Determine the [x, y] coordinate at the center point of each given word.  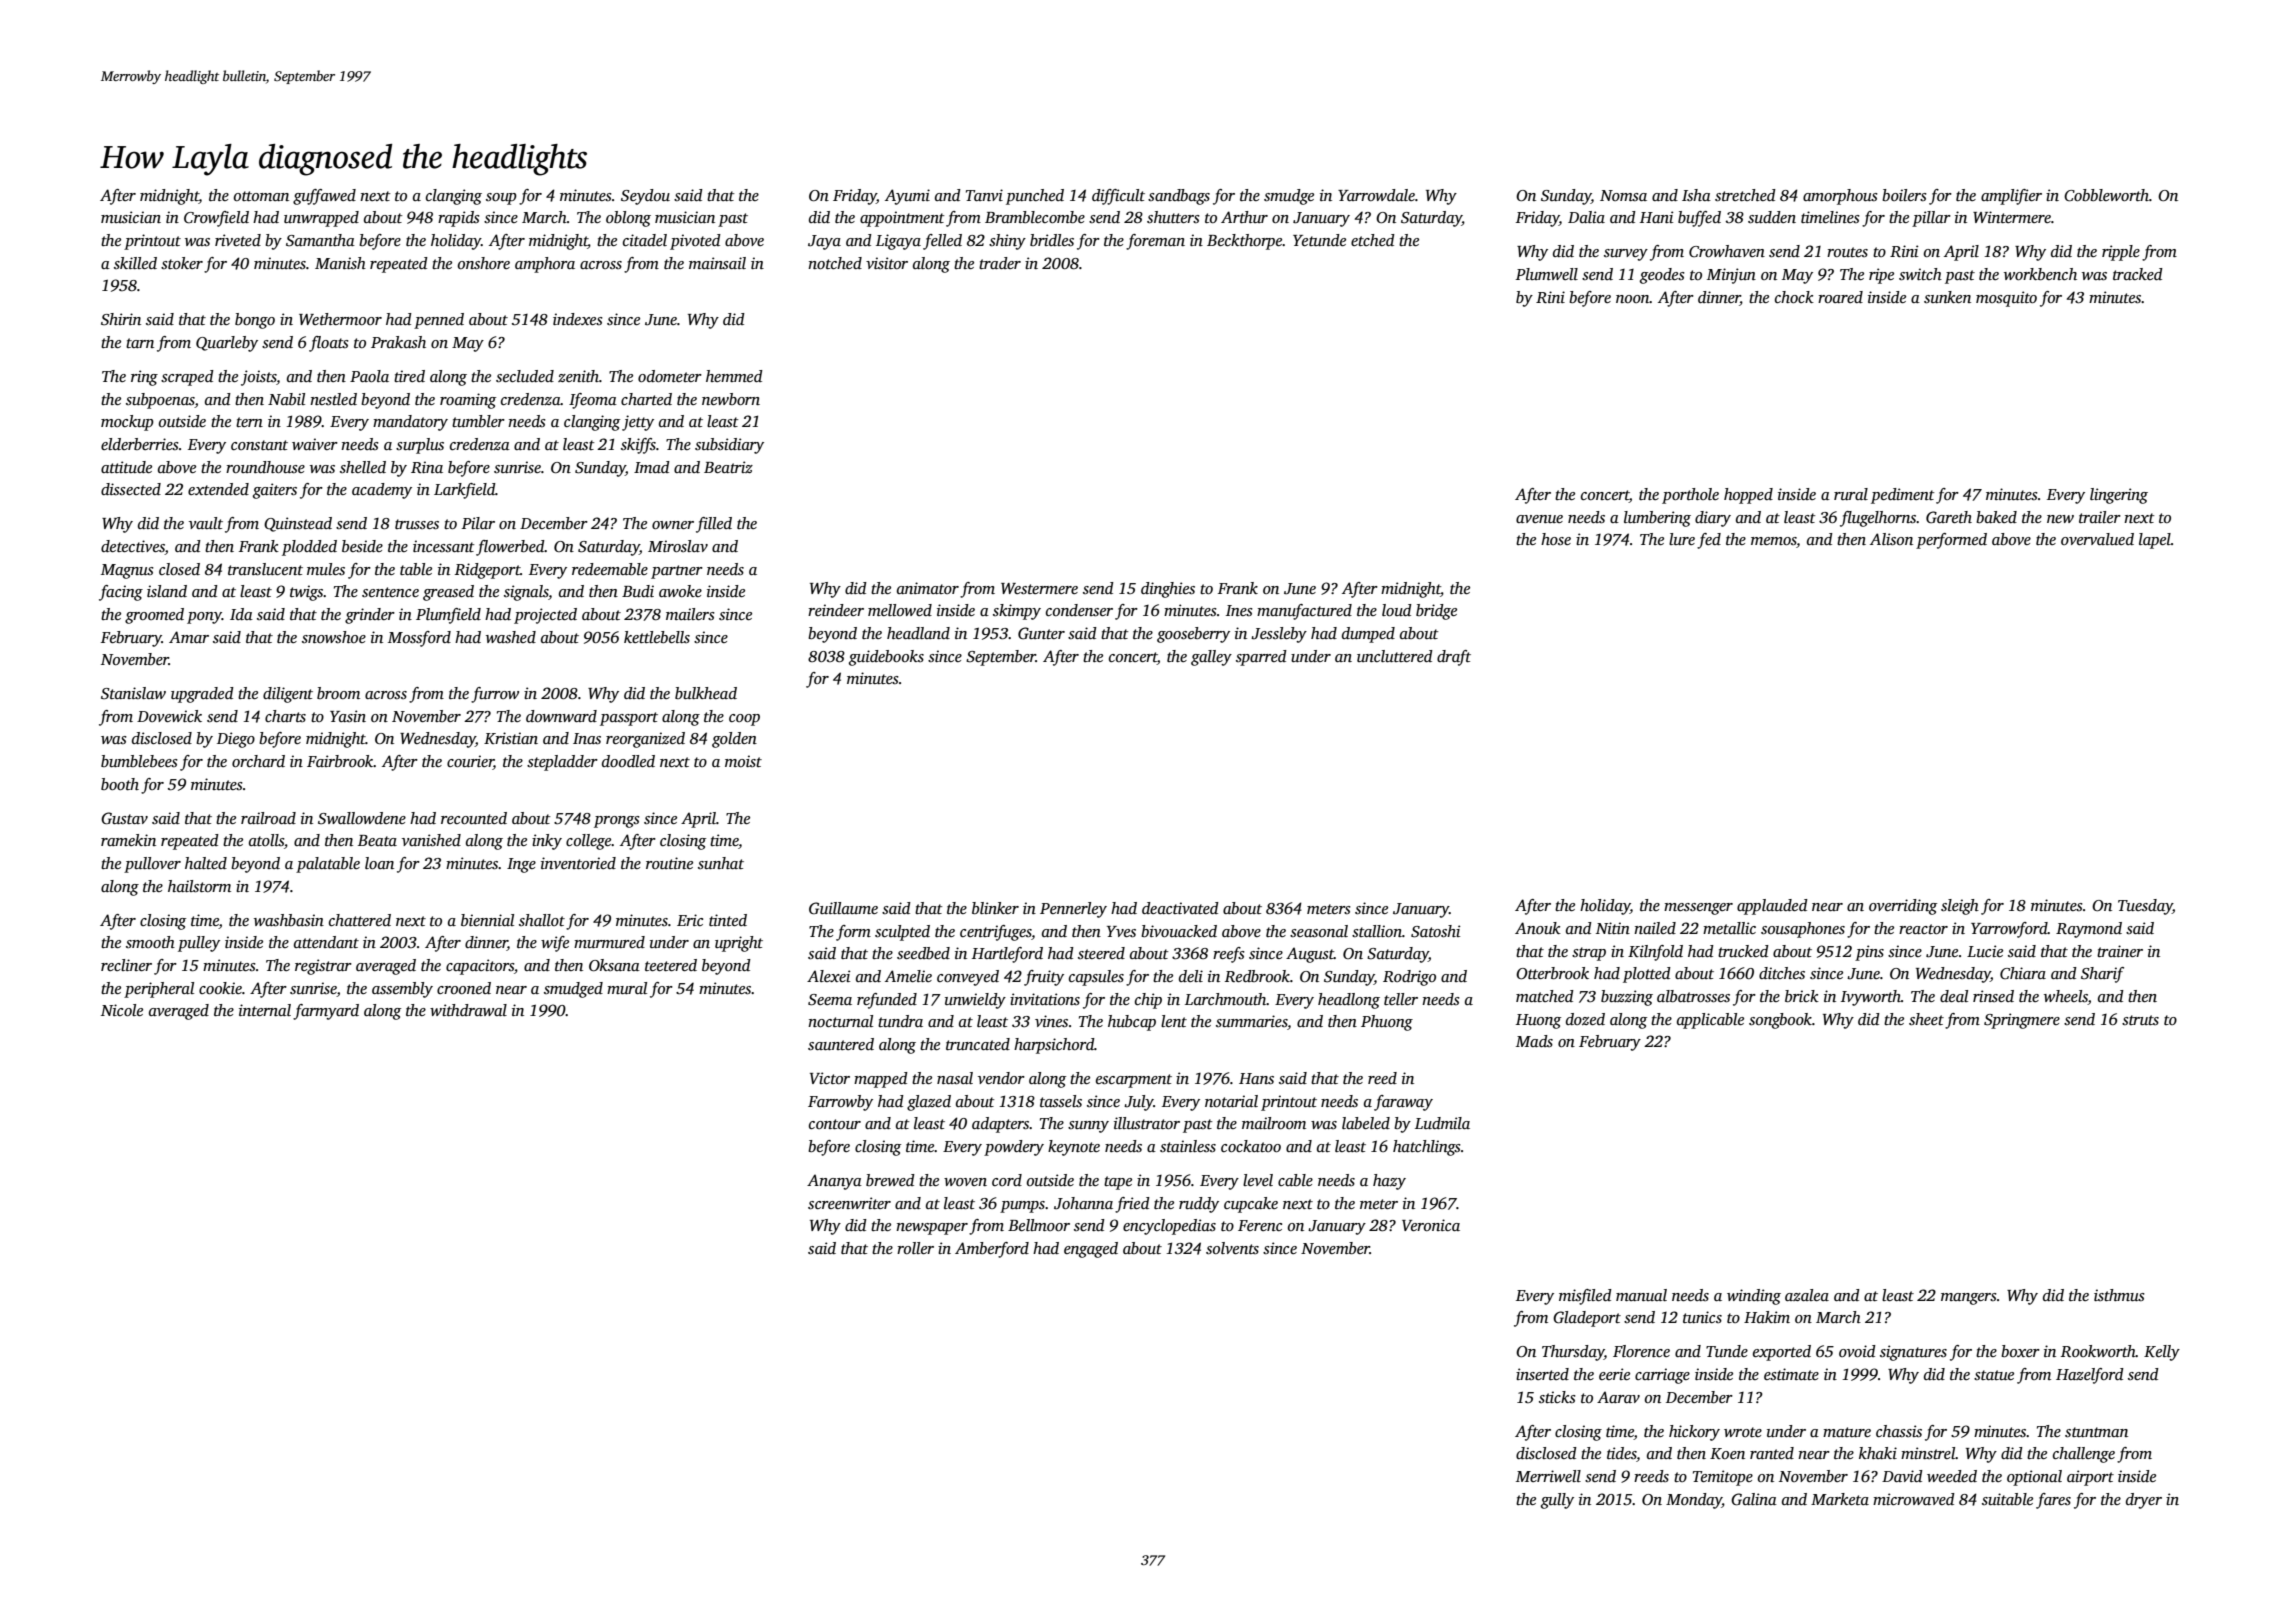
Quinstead [298, 524]
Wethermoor [340, 319]
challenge [2084, 1455]
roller [915, 1248]
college [589, 842]
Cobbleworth [2106, 195]
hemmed [734, 376]
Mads [1534, 1041]
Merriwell [1548, 1476]
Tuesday [2145, 907]
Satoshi [1436, 931]
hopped [1748, 496]
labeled [1366, 1123]
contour [835, 1124]
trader [1000, 263]
